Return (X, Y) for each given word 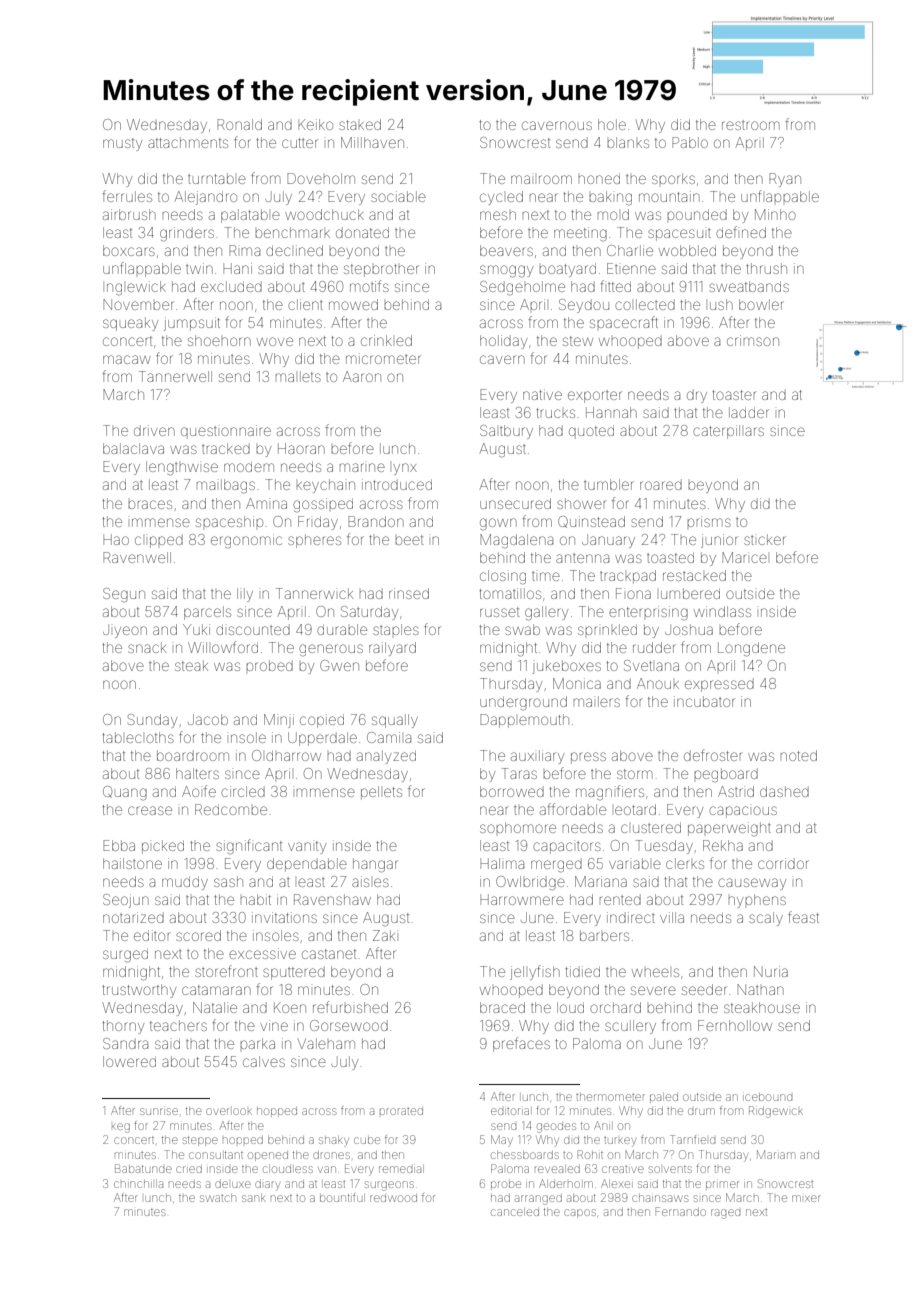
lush (721, 304)
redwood (393, 1198)
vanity (307, 847)
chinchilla (138, 1184)
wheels (655, 972)
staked (360, 124)
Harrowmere (522, 899)
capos (580, 1213)
